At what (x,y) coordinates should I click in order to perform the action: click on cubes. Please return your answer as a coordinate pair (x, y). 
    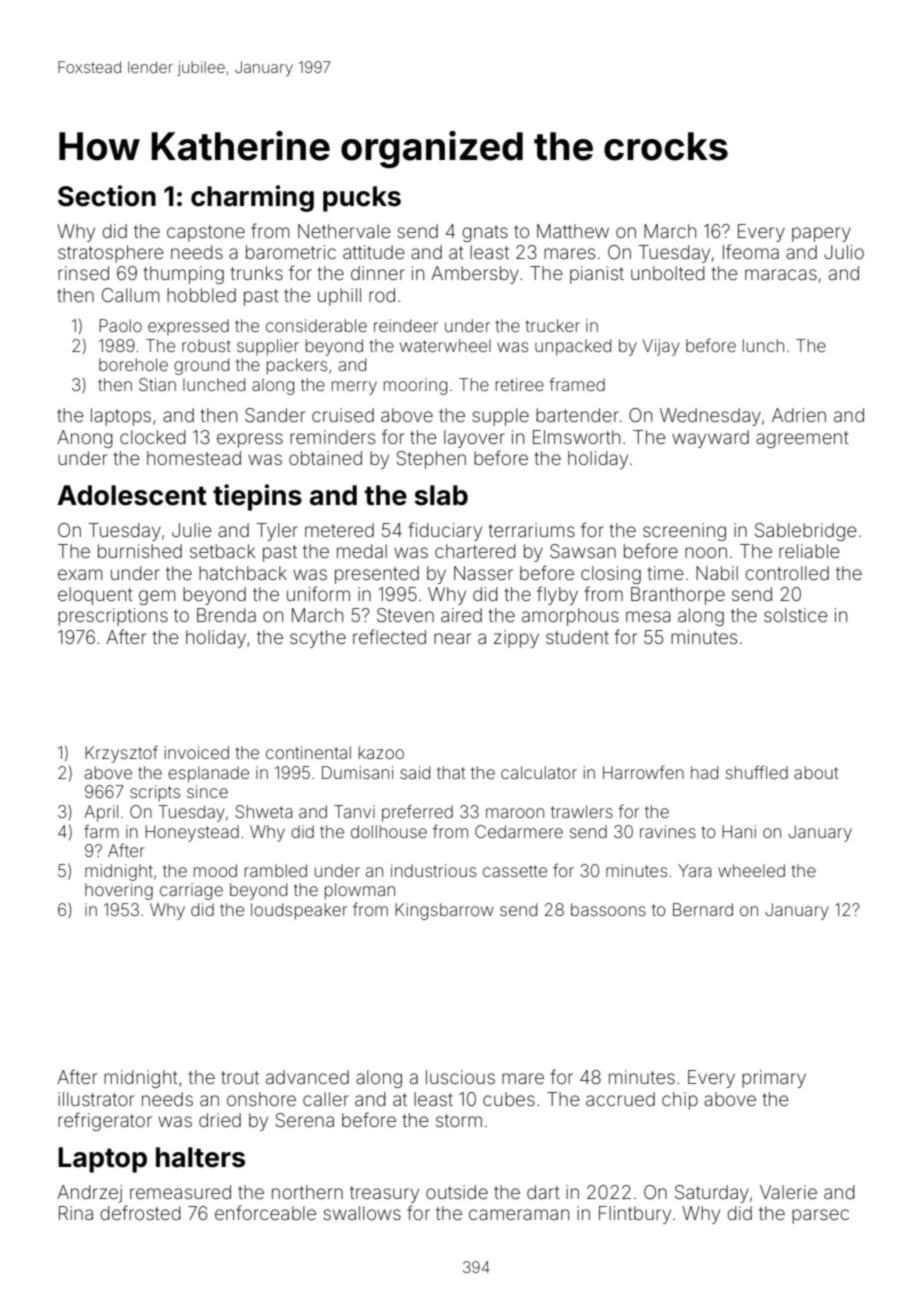
    Looking at the image, I should click on (509, 1099).
